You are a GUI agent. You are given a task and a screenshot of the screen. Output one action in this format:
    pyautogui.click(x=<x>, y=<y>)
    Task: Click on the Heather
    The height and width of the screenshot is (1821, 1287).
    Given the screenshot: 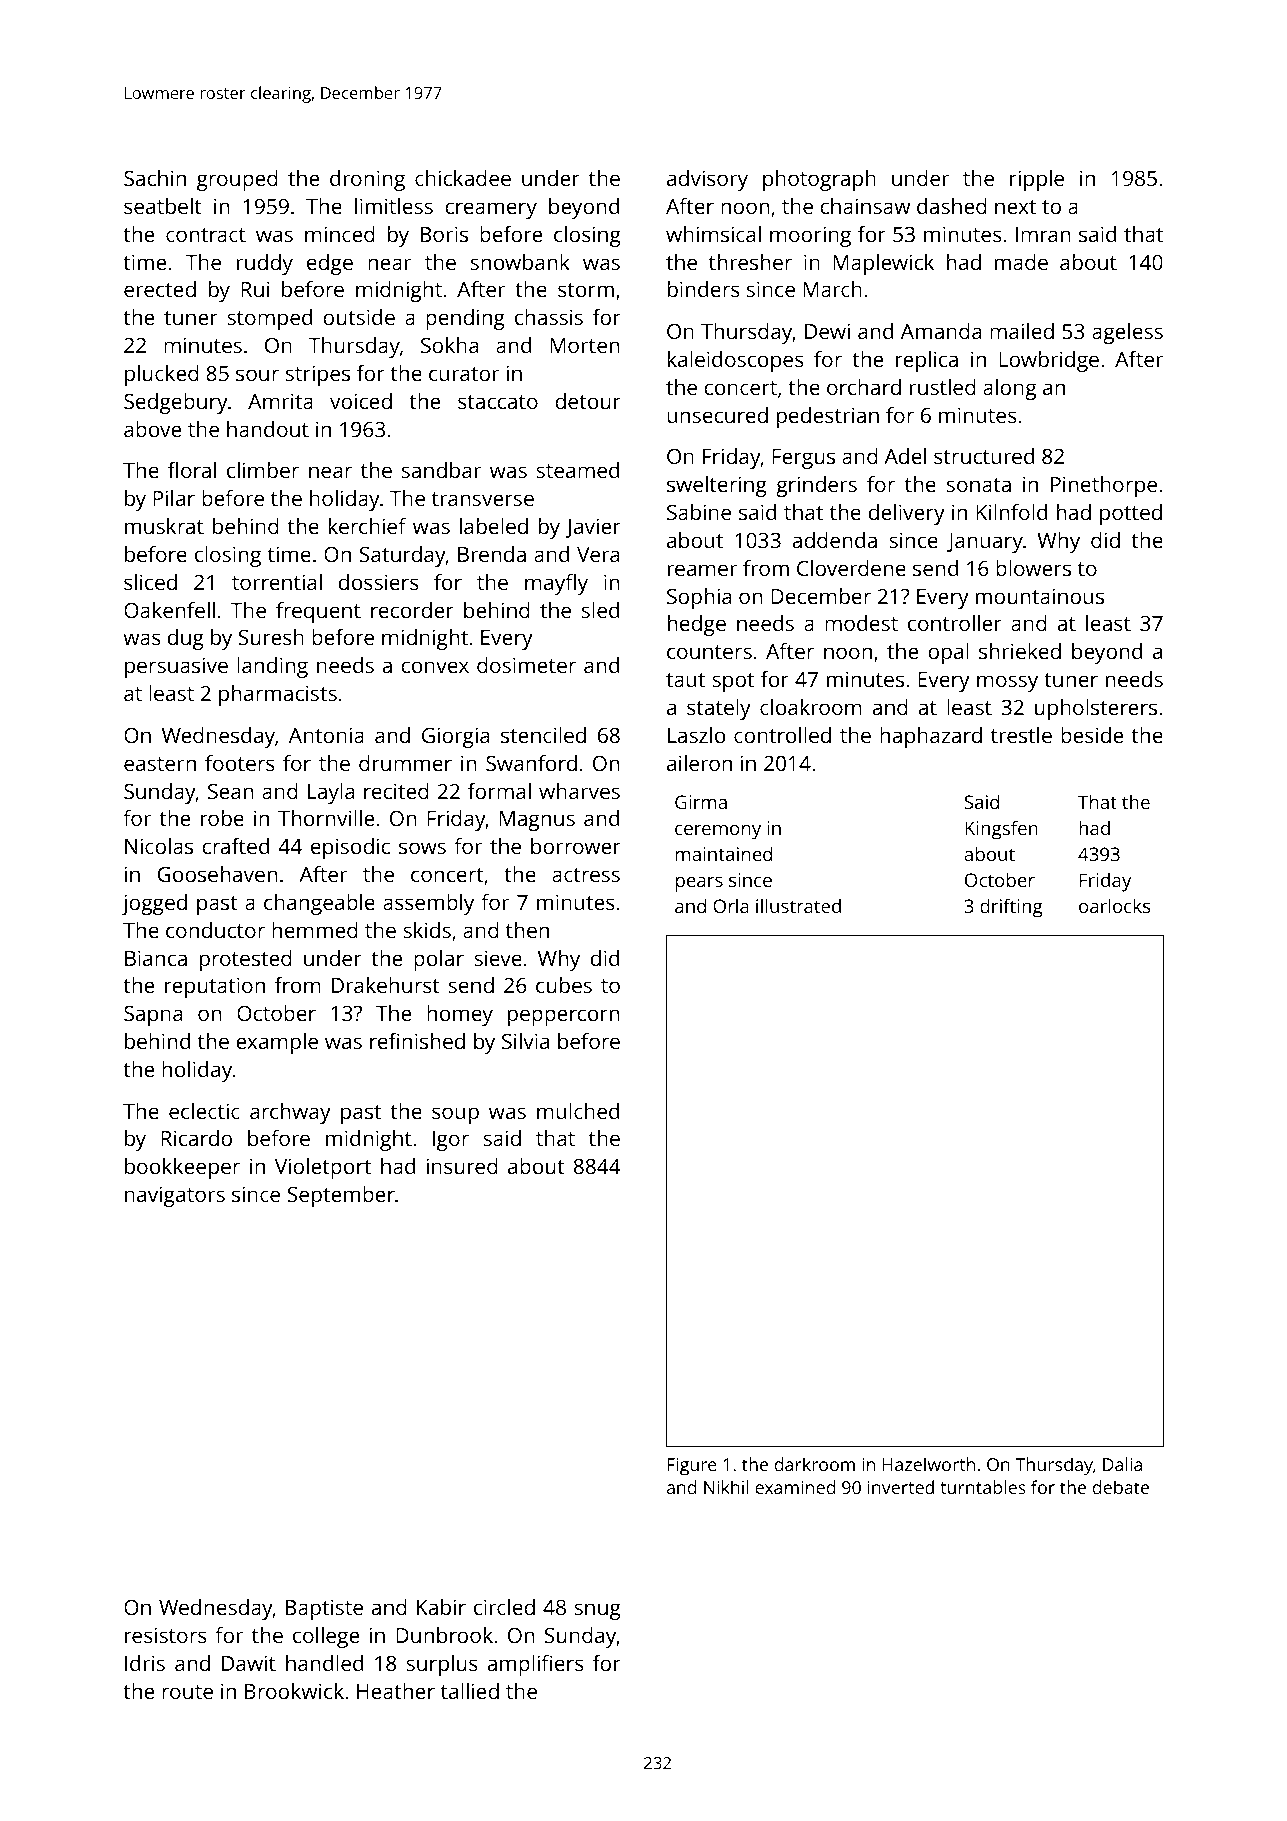 What is the action you would take?
    pyautogui.click(x=396, y=1691)
